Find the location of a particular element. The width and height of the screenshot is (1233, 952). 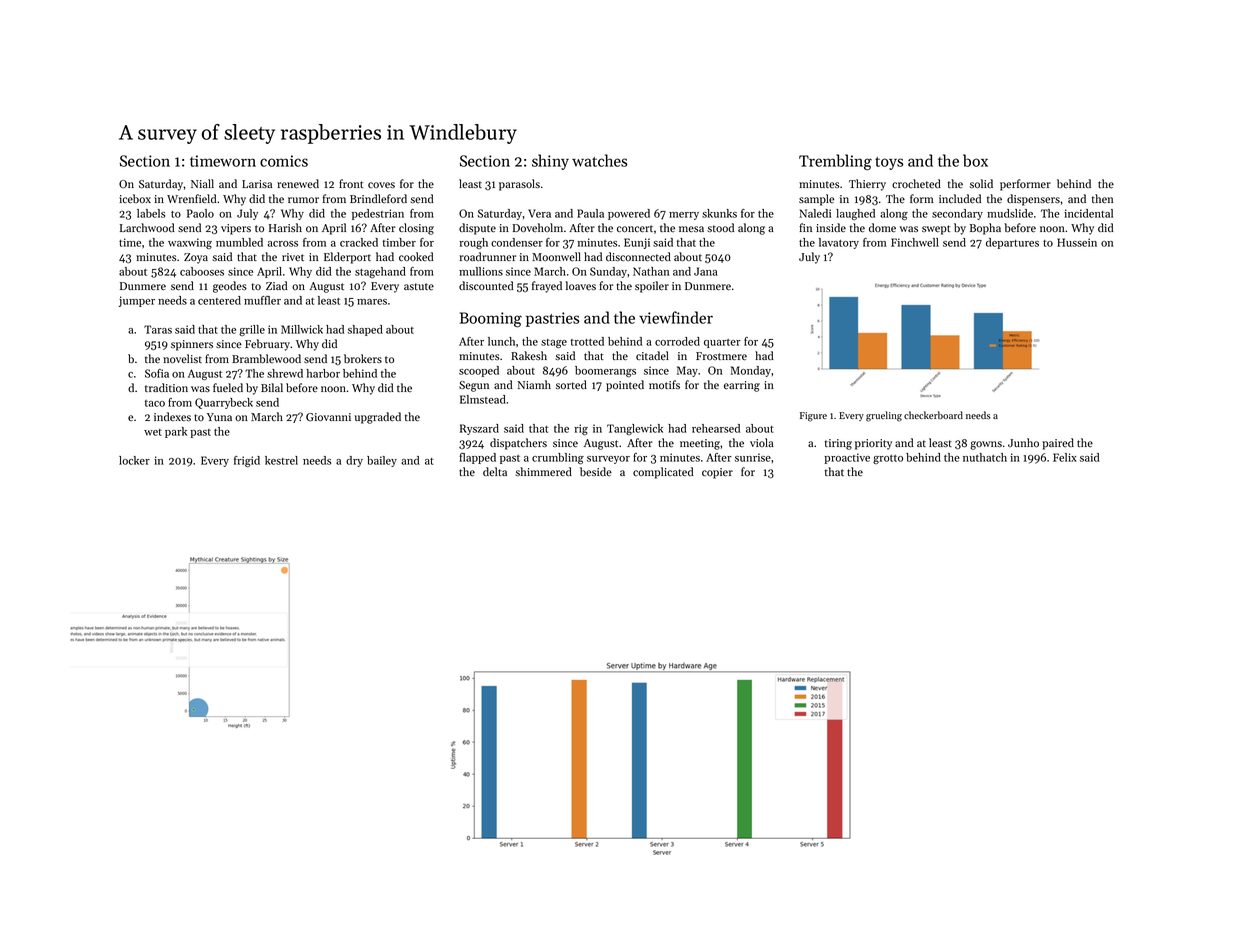

kestrel is located at coordinates (281, 460).
